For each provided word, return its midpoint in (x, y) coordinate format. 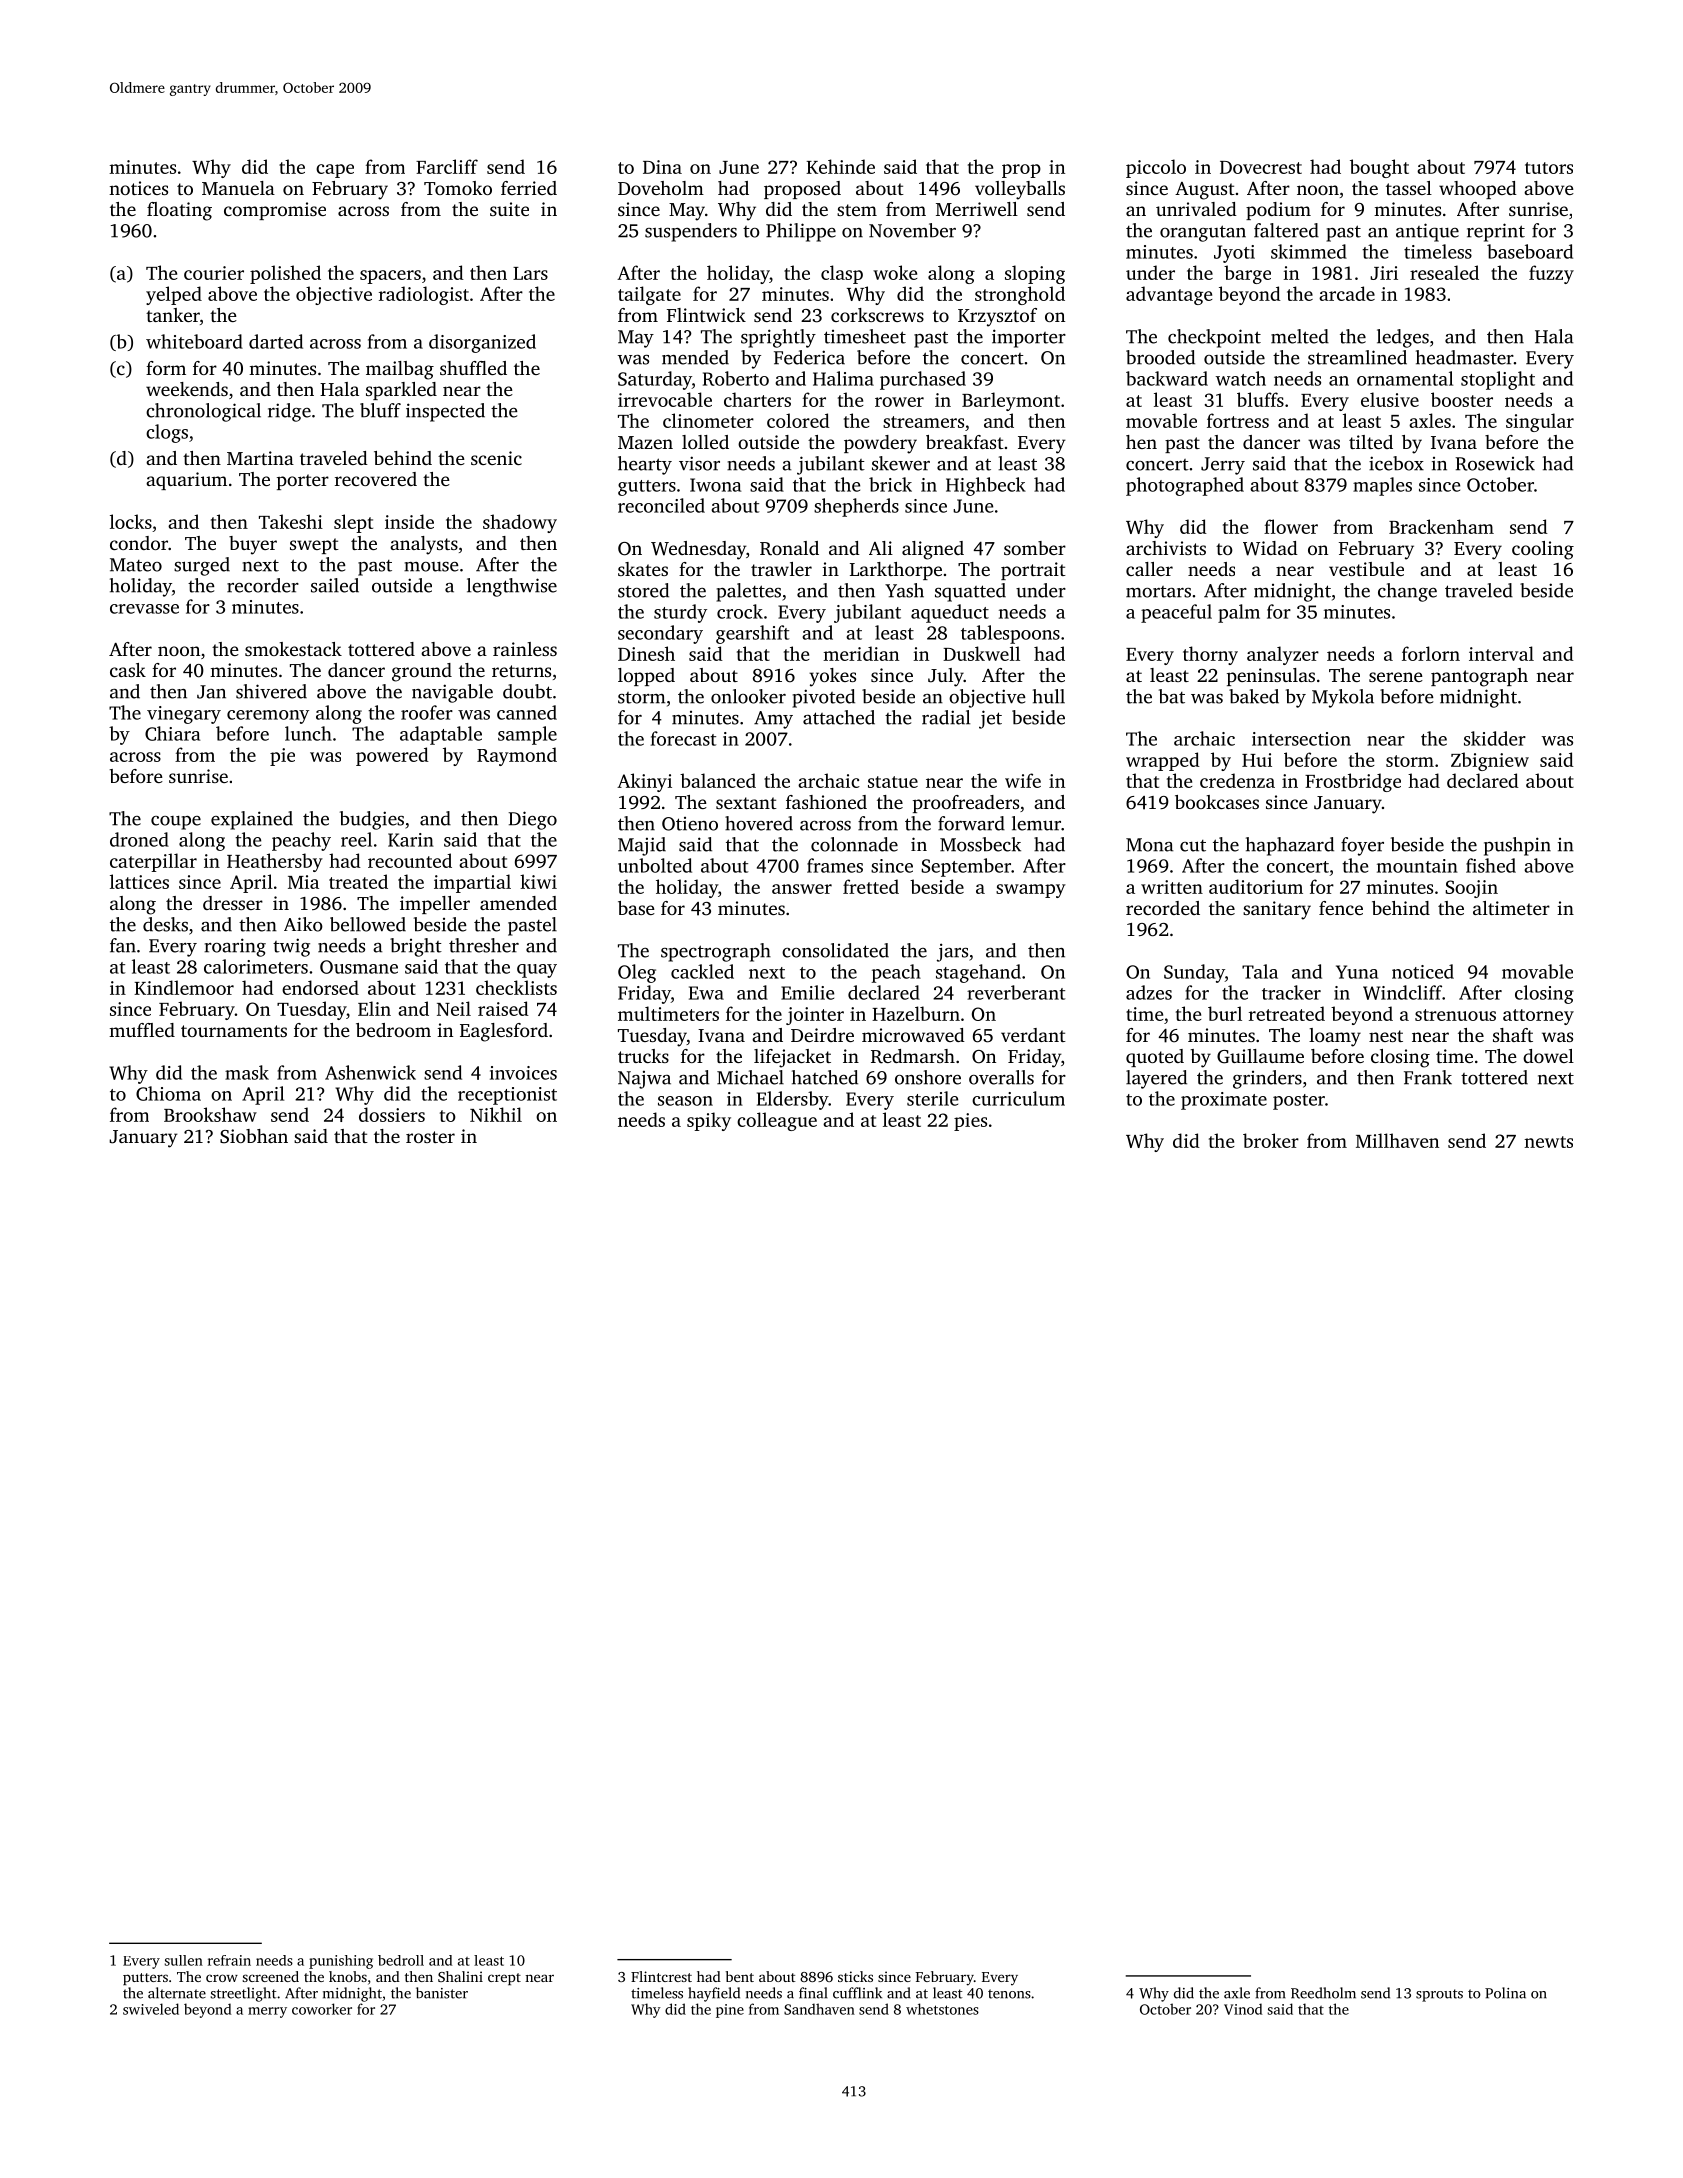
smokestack (293, 649)
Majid (642, 846)
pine (730, 2011)
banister (442, 1993)
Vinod (1243, 2009)
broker (1271, 1140)
